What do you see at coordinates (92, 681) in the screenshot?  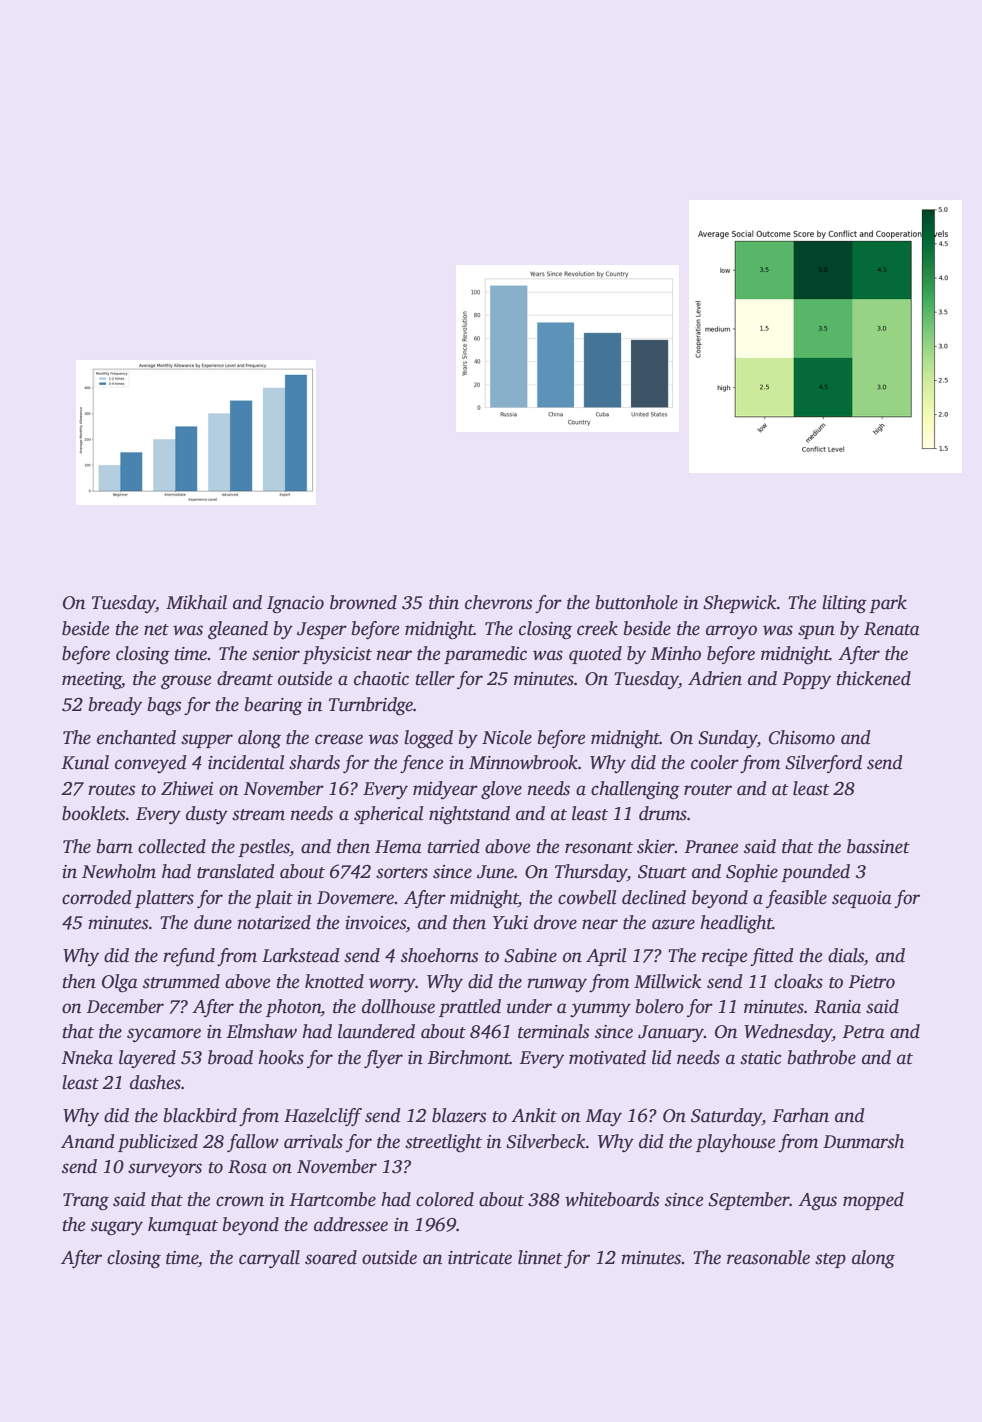 I see `meeting` at bounding box center [92, 681].
